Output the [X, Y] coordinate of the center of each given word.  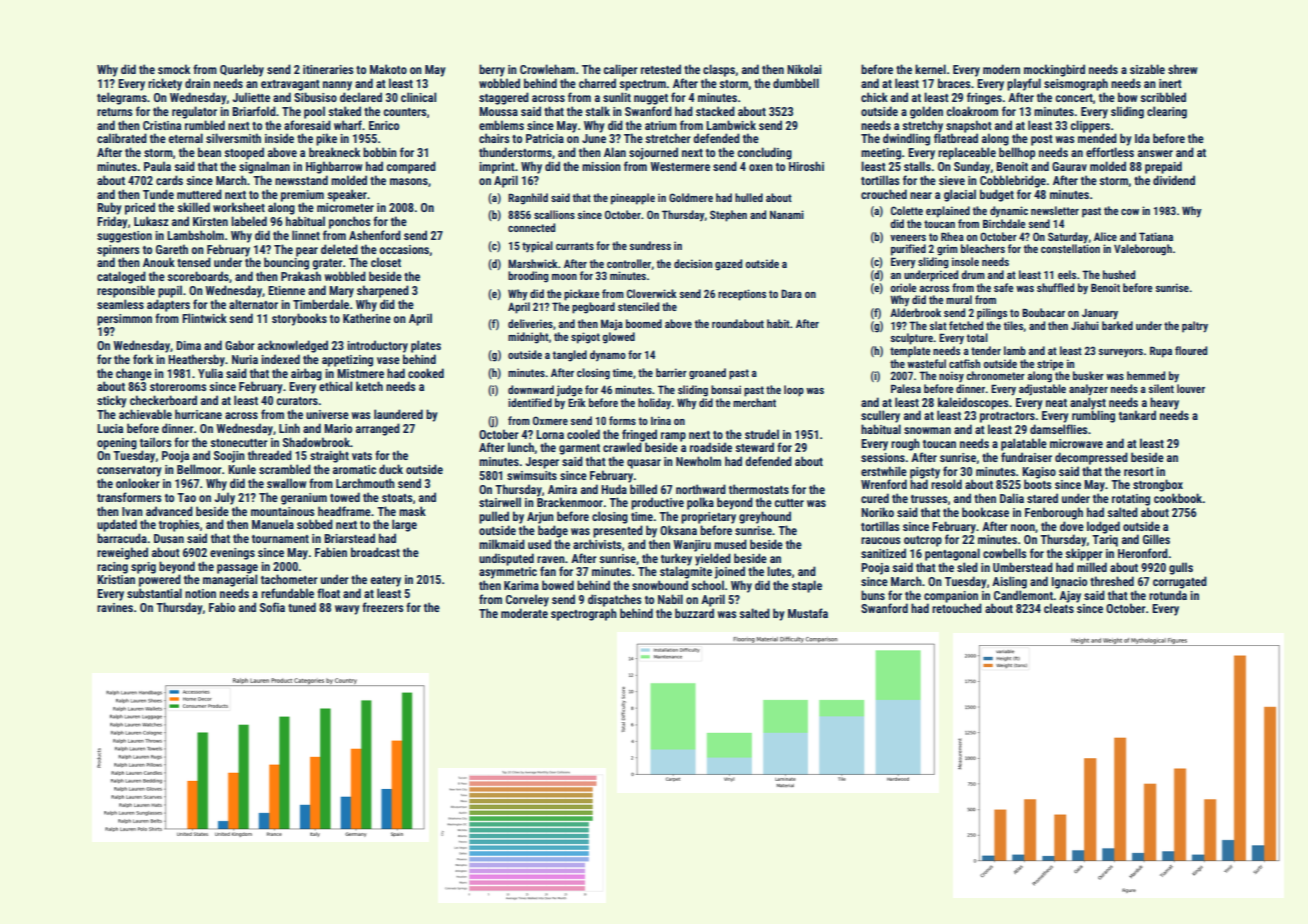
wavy [347, 610]
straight [329, 456]
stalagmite [686, 572]
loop [794, 391]
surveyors [1121, 353]
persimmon [124, 320]
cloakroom [972, 111]
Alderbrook [915, 312]
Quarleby [242, 70]
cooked [426, 373]
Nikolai [804, 69]
